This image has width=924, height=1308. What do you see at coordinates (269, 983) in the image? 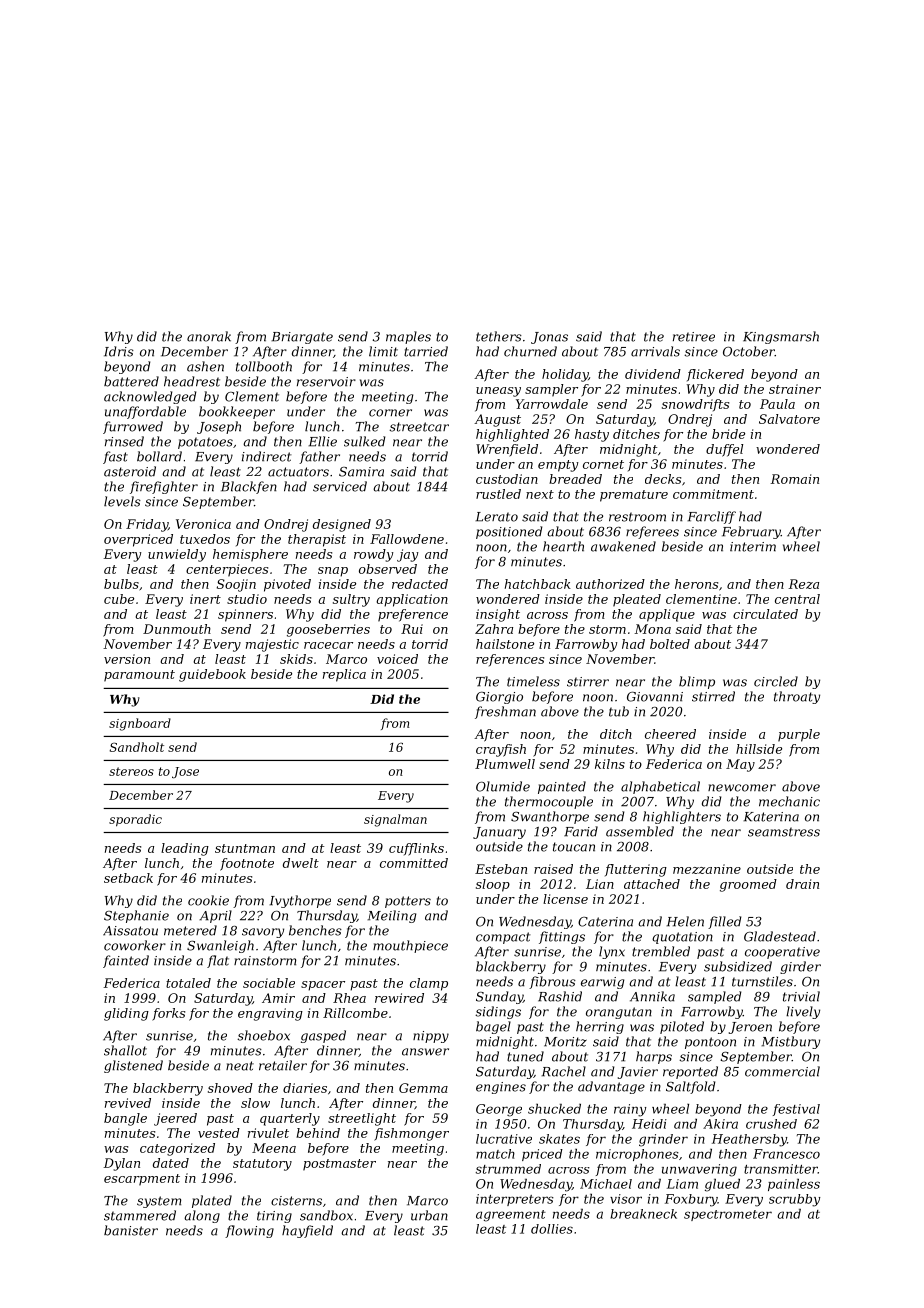
I see `sociable` at bounding box center [269, 983].
